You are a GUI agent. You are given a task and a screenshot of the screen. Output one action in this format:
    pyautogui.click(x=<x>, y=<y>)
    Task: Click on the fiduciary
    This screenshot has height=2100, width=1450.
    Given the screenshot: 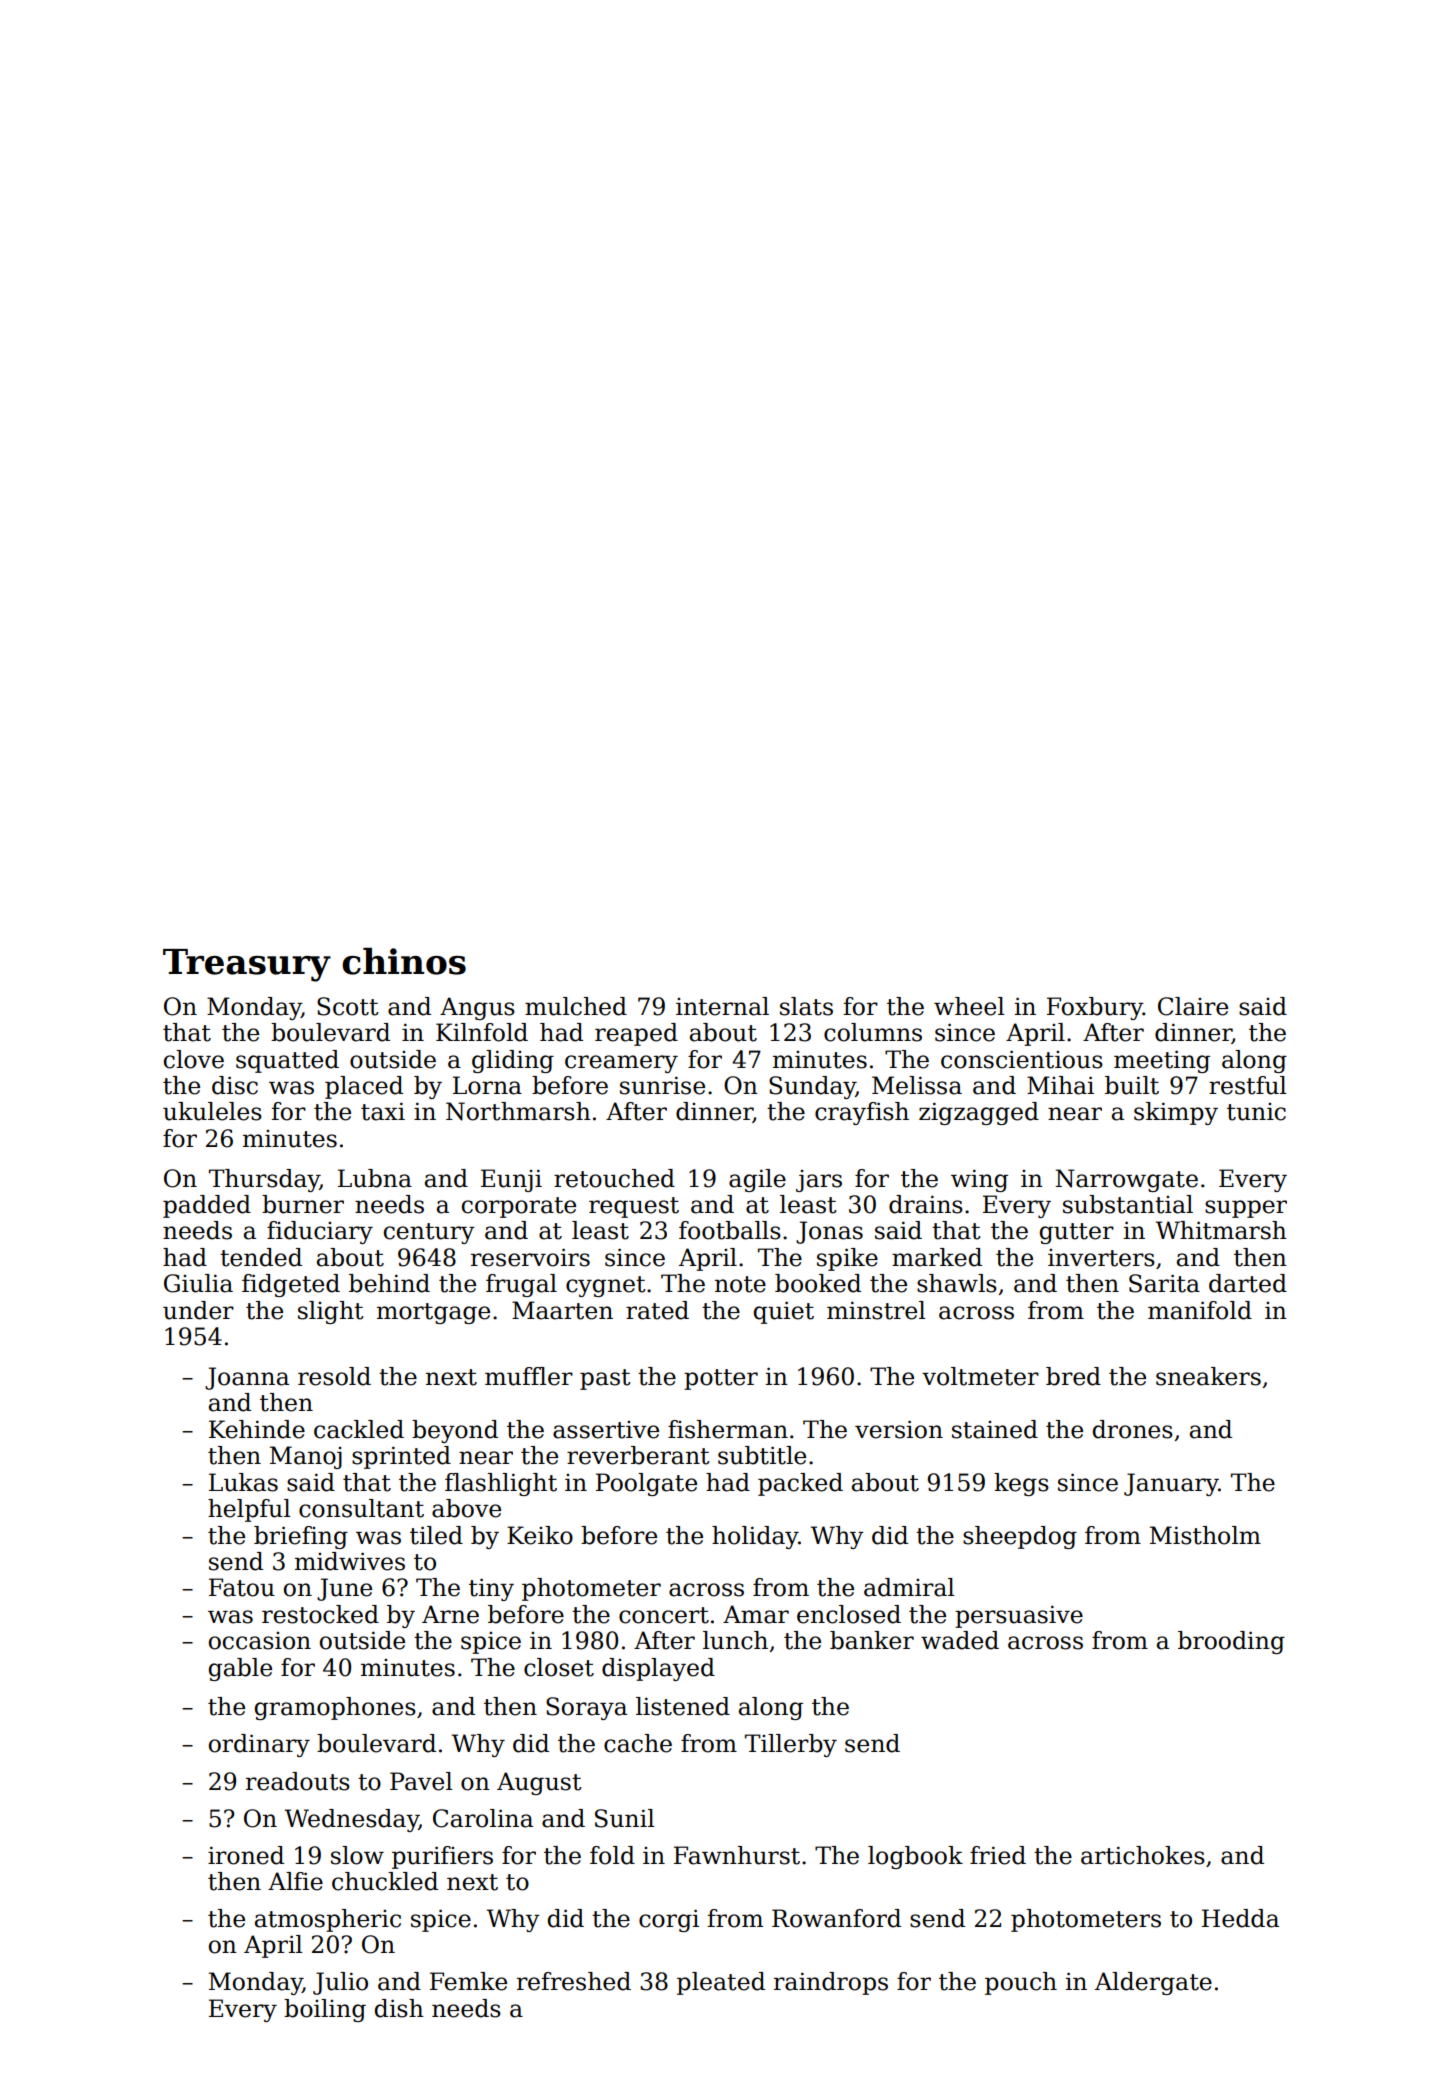 What is the action you would take?
    pyautogui.click(x=320, y=1232)
